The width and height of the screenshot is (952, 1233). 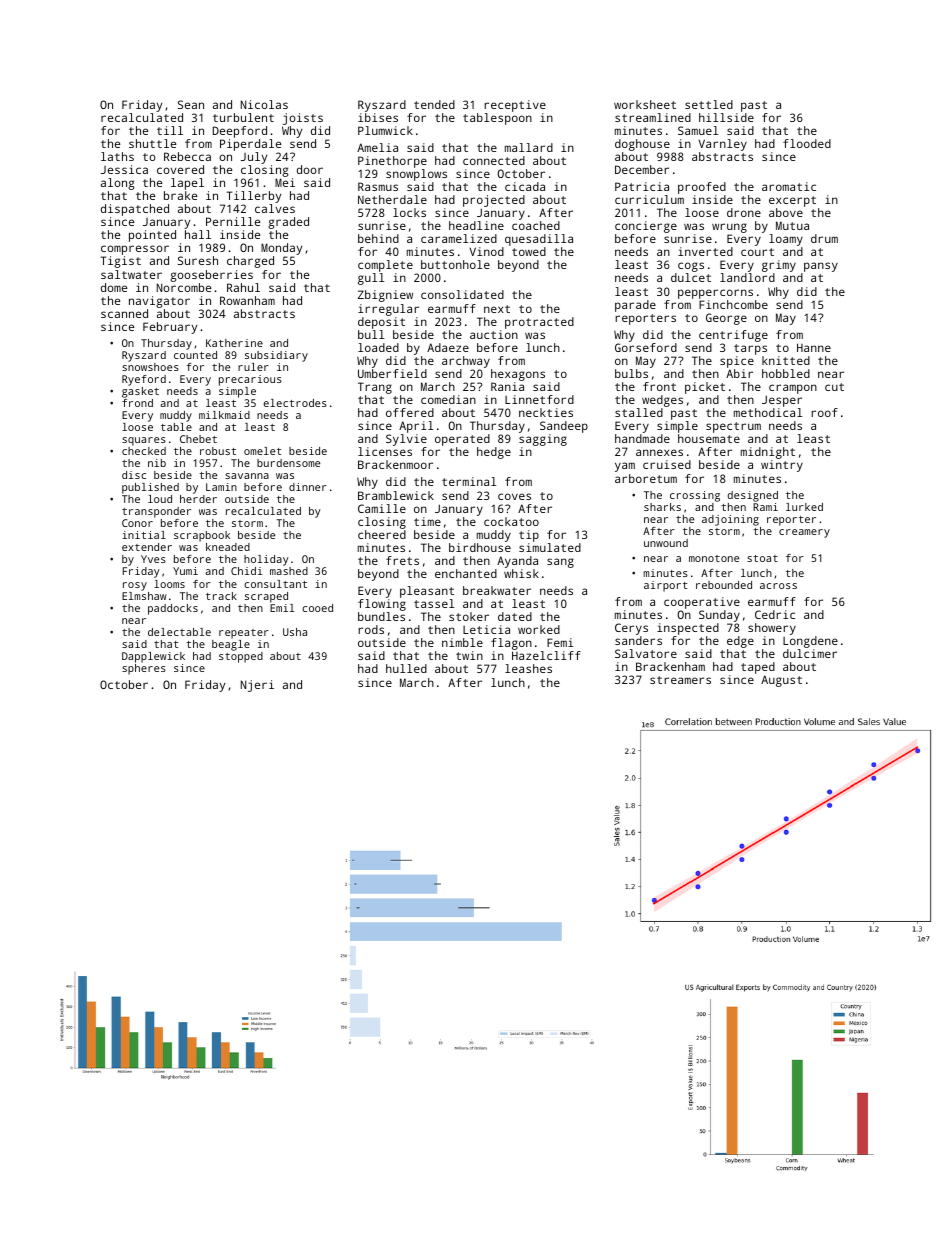 What do you see at coordinates (257, 686) in the screenshot?
I see `Njeri` at bounding box center [257, 686].
